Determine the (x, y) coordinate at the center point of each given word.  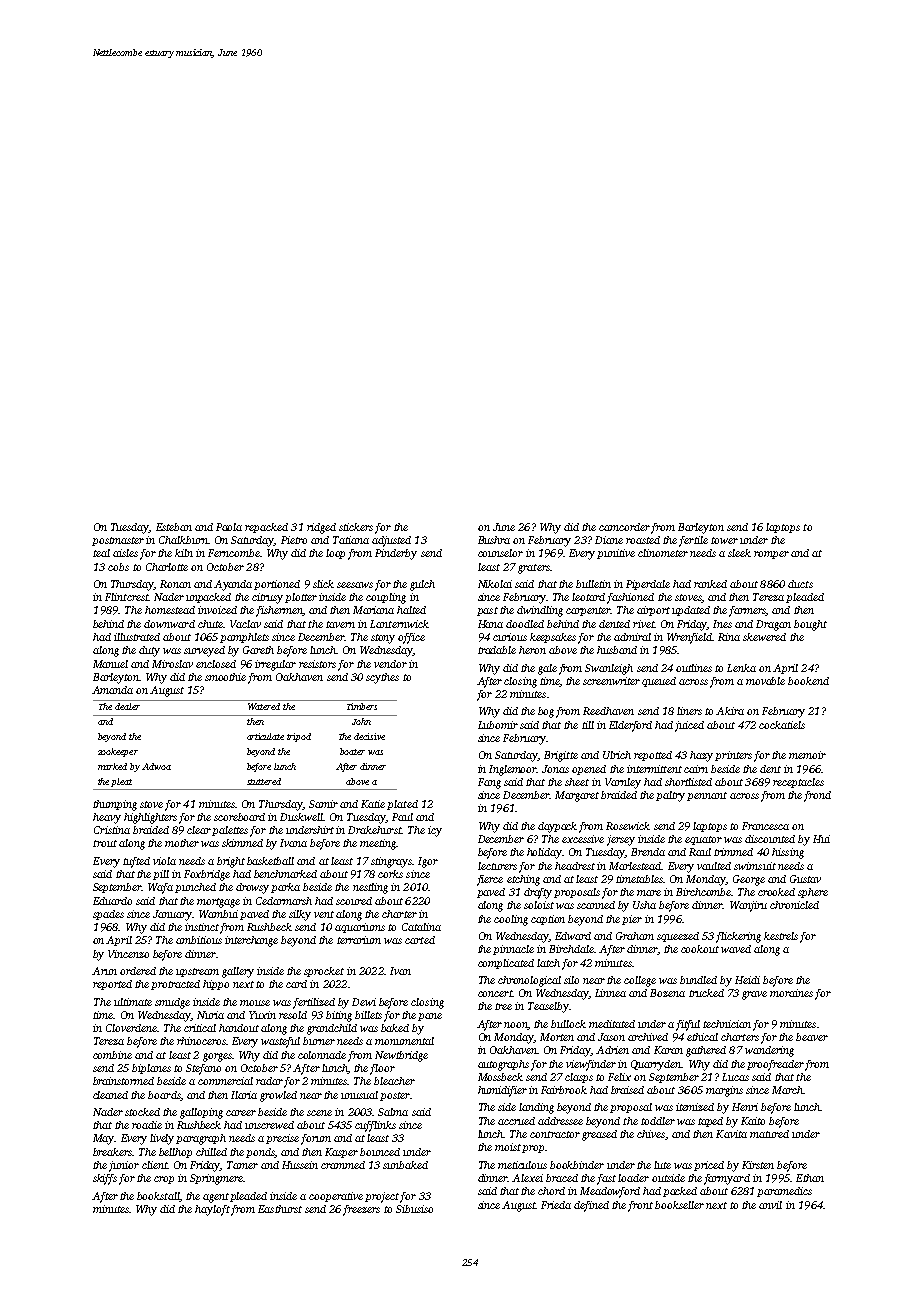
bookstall (158, 1196)
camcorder (624, 527)
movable (765, 681)
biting (339, 1016)
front (640, 1206)
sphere (813, 893)
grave (754, 995)
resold (293, 1015)
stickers (356, 527)
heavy (107, 818)
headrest (575, 866)
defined (591, 1206)
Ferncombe (234, 553)
